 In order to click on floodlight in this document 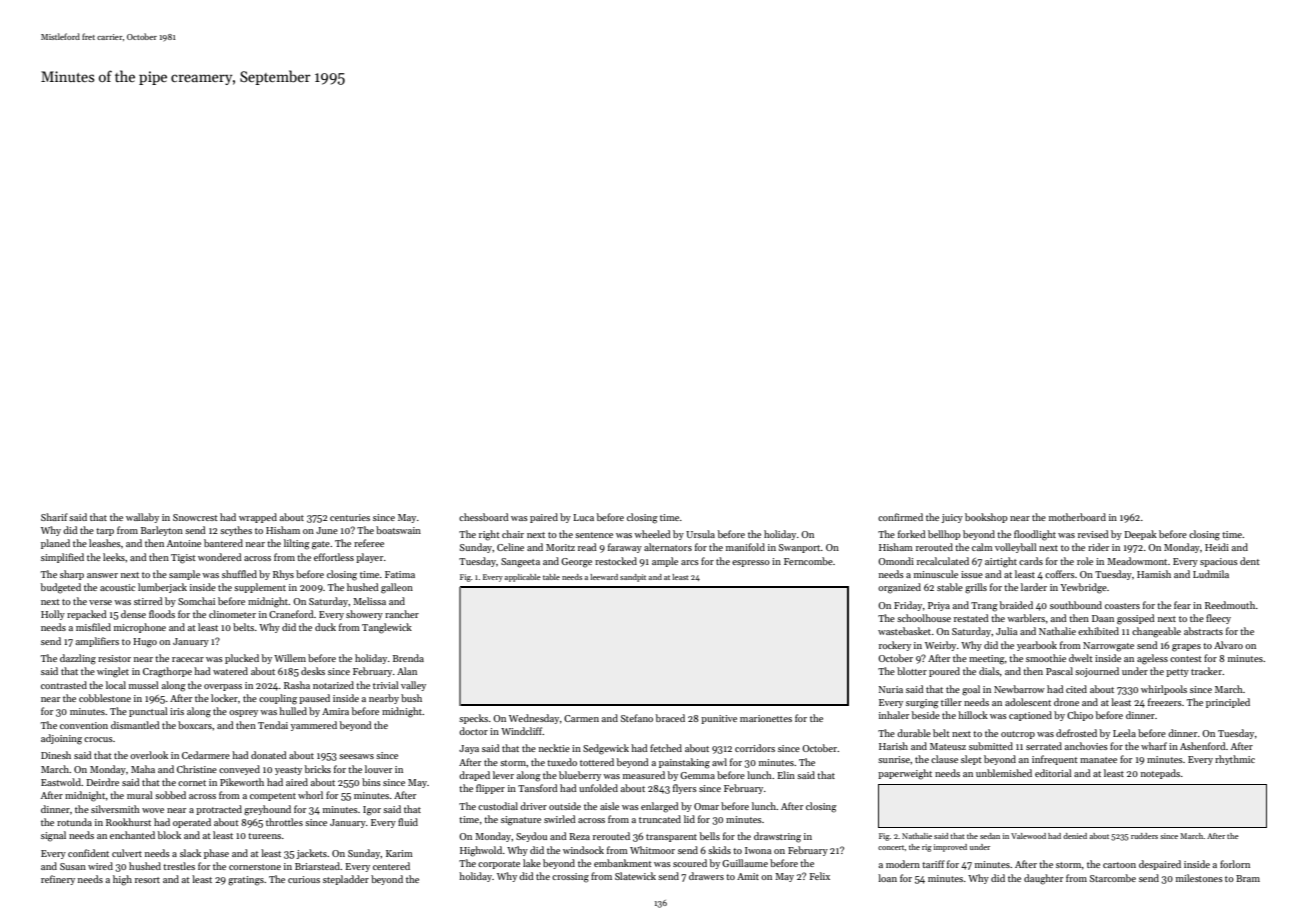, I will do `click(1035, 535)`.
